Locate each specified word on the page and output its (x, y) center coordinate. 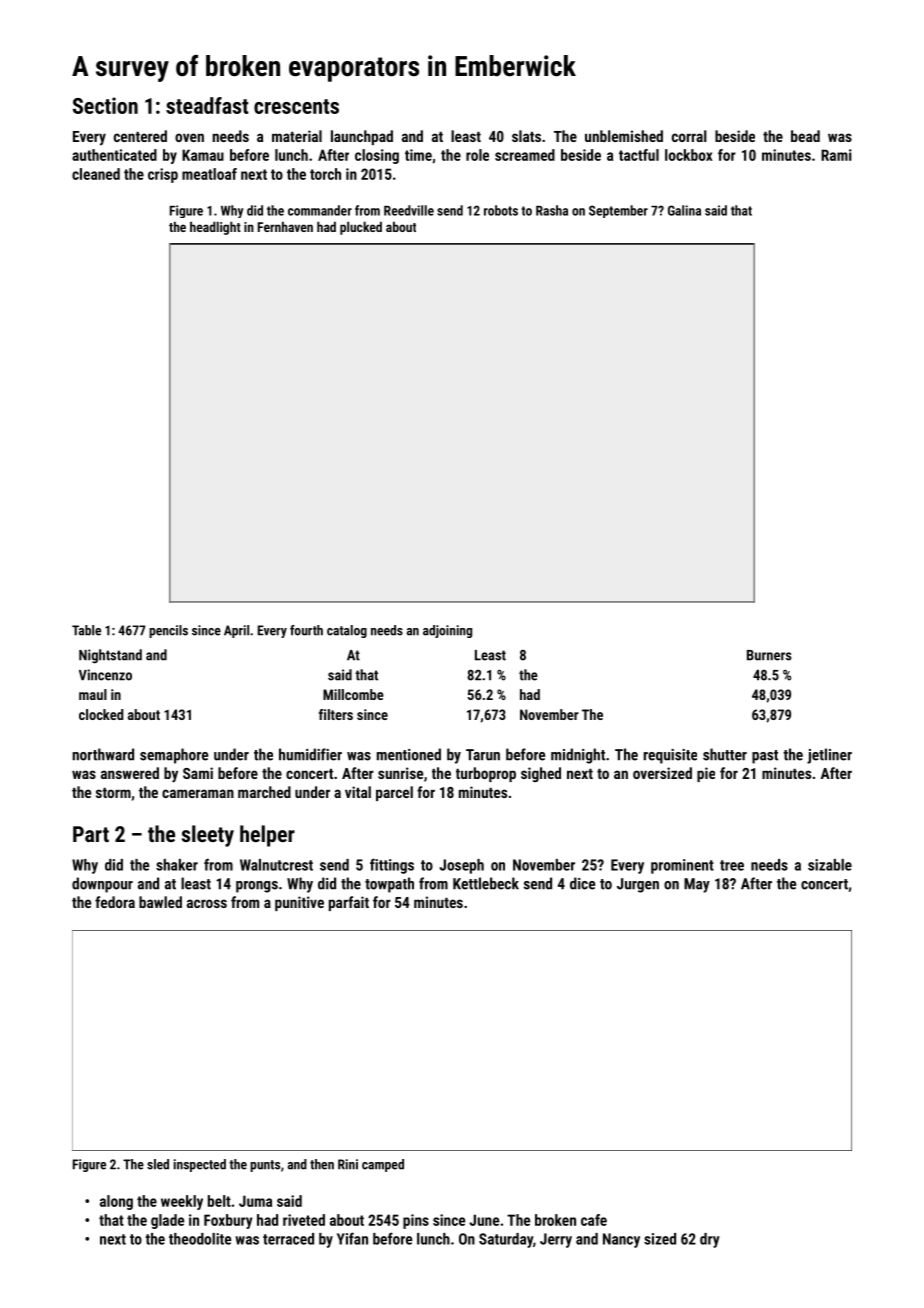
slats (526, 136)
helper (267, 836)
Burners (769, 655)
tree (732, 865)
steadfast (207, 105)
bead (805, 136)
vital (358, 792)
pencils (168, 631)
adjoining (447, 631)
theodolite (200, 1239)
